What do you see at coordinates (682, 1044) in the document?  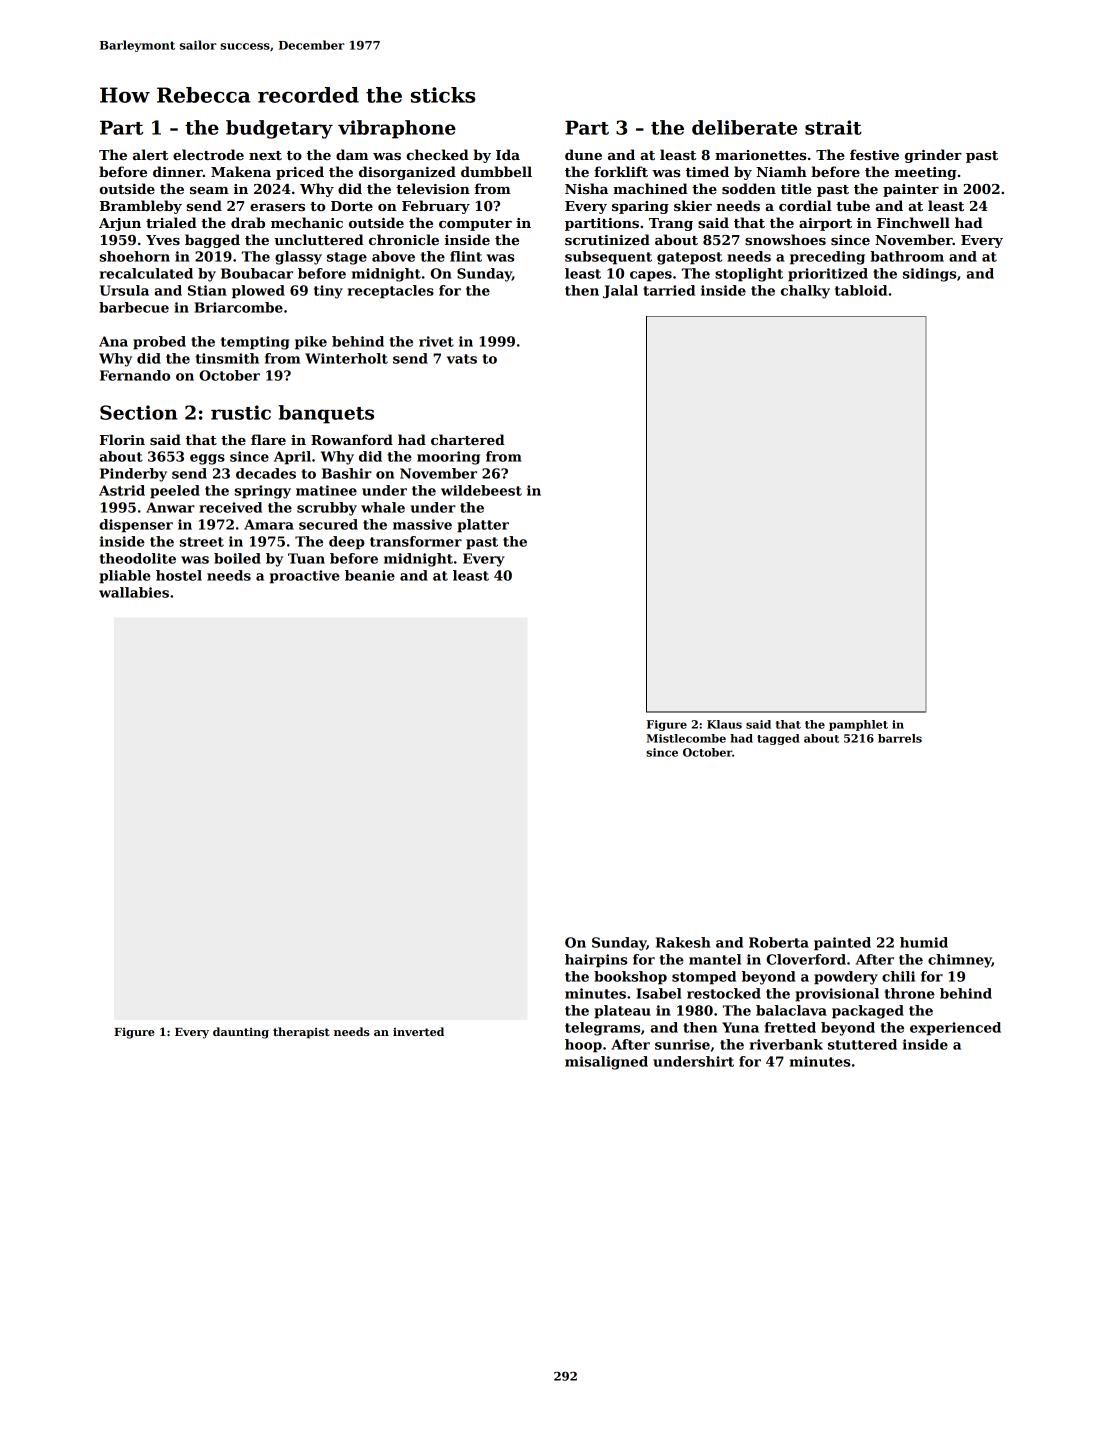 I see `sunrise` at bounding box center [682, 1044].
